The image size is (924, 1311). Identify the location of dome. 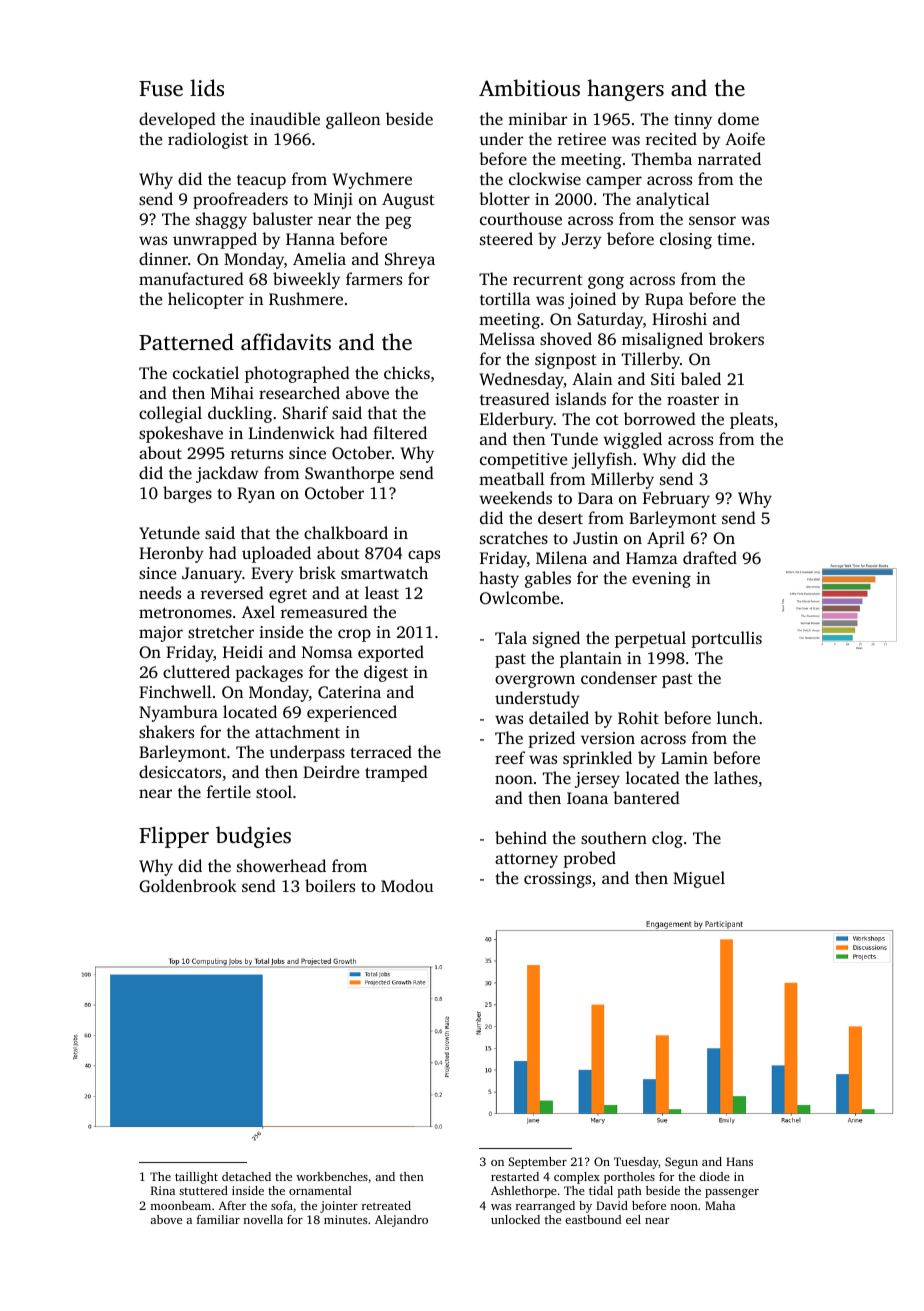
(738, 118).
